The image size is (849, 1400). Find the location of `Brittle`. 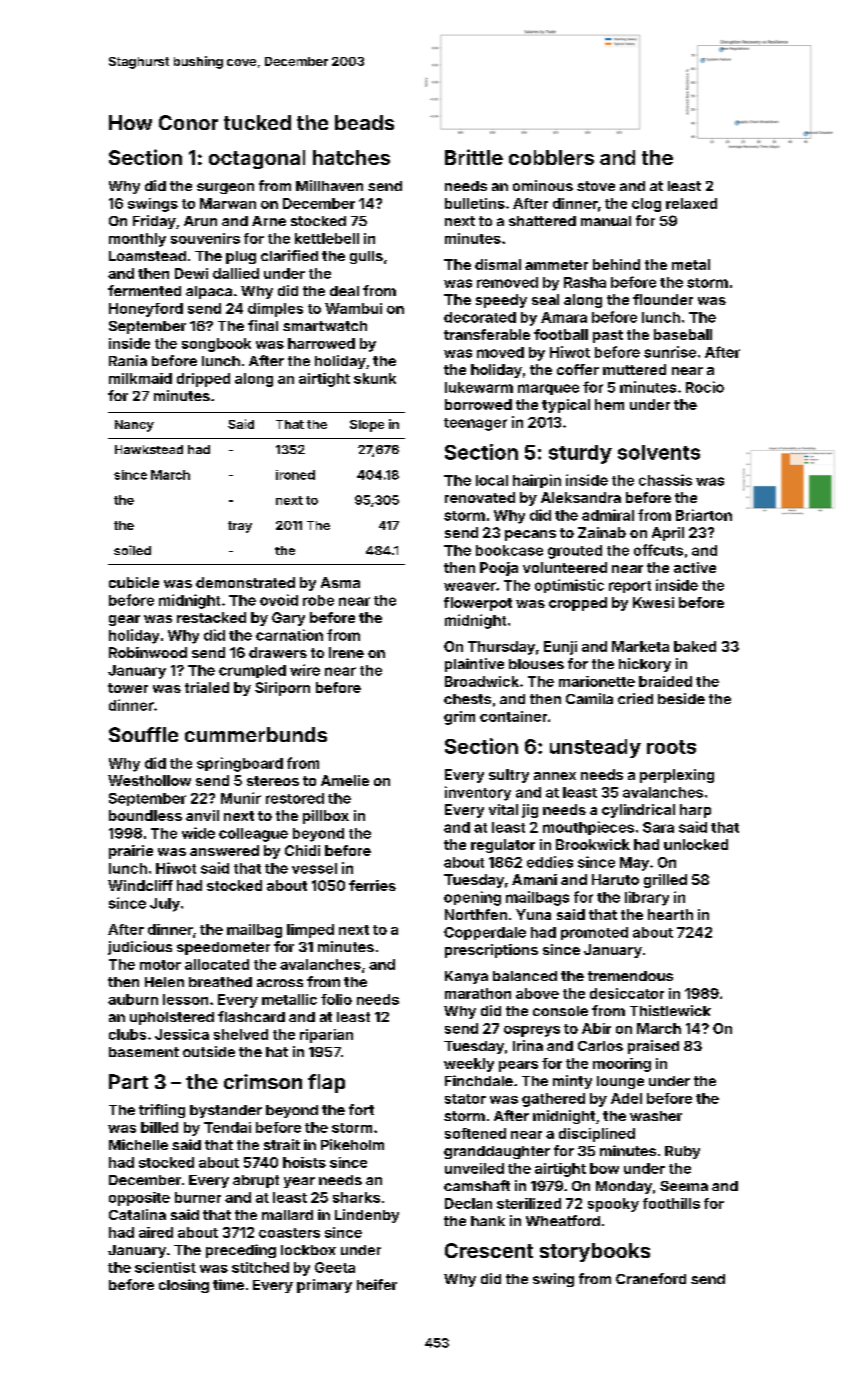

Brittle is located at coordinates (474, 157).
